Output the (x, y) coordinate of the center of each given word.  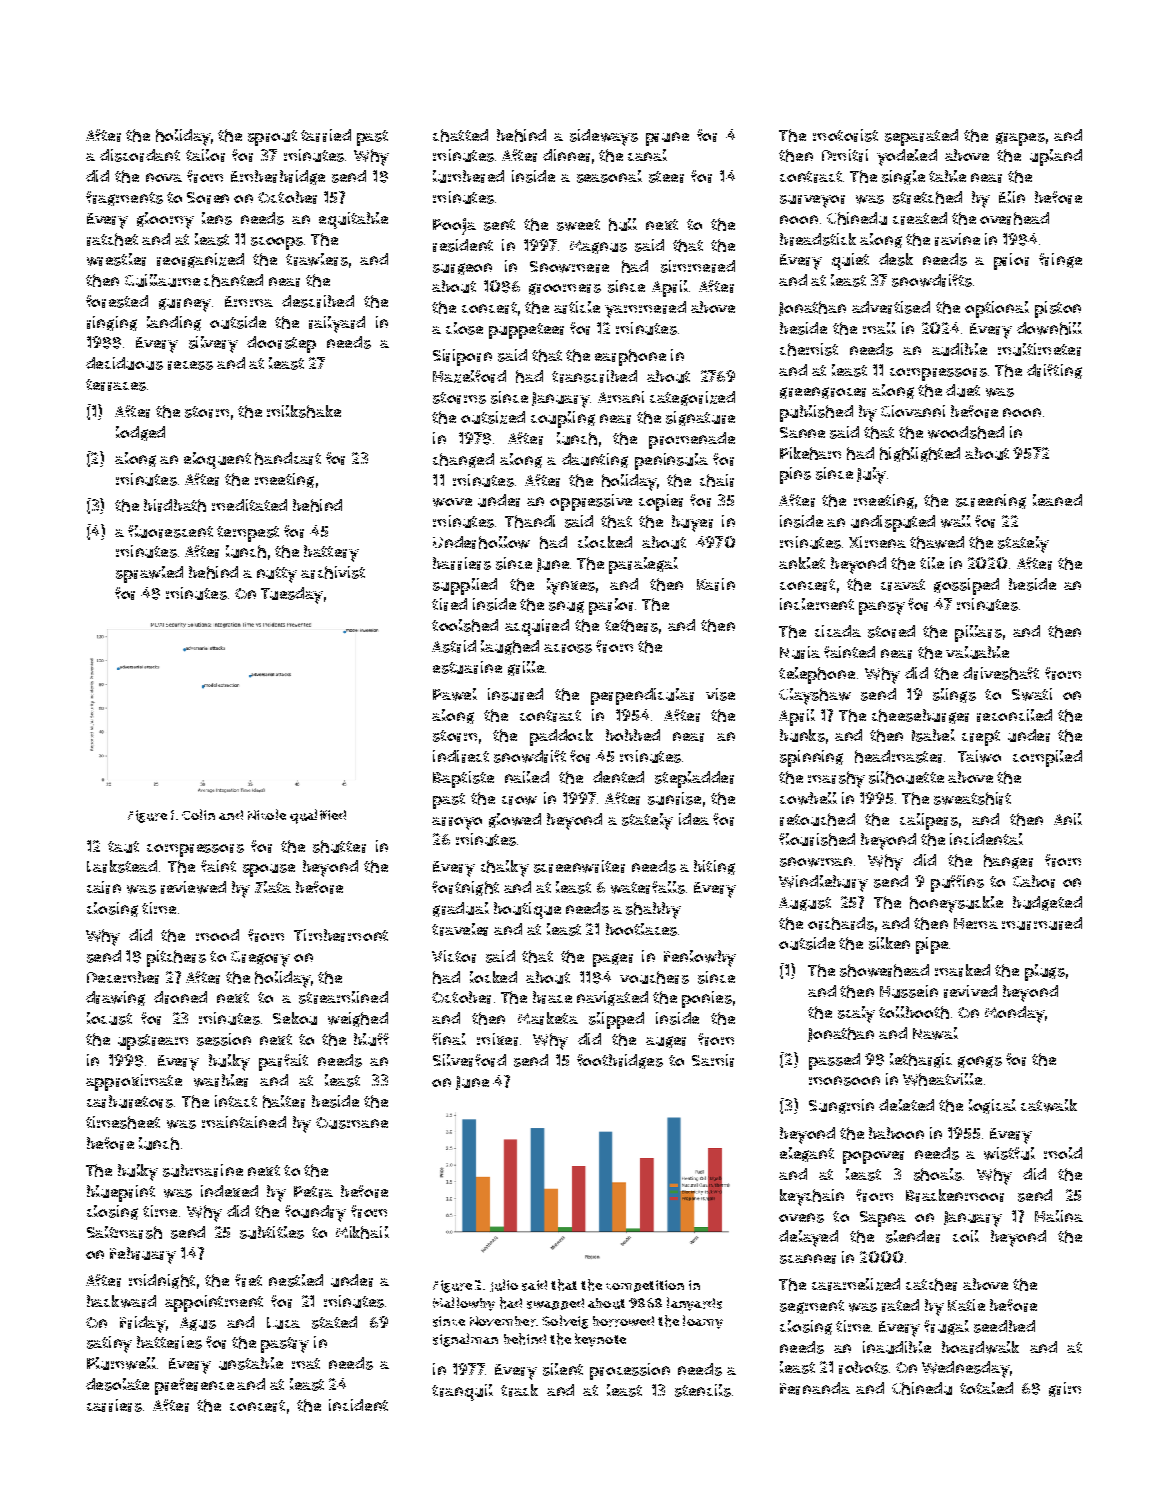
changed (463, 460)
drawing (115, 998)
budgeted (1047, 903)
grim (1065, 1389)
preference (194, 1386)
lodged (140, 433)
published (816, 413)
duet (963, 390)
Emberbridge (278, 177)
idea (694, 819)
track (519, 1390)
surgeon (462, 269)
